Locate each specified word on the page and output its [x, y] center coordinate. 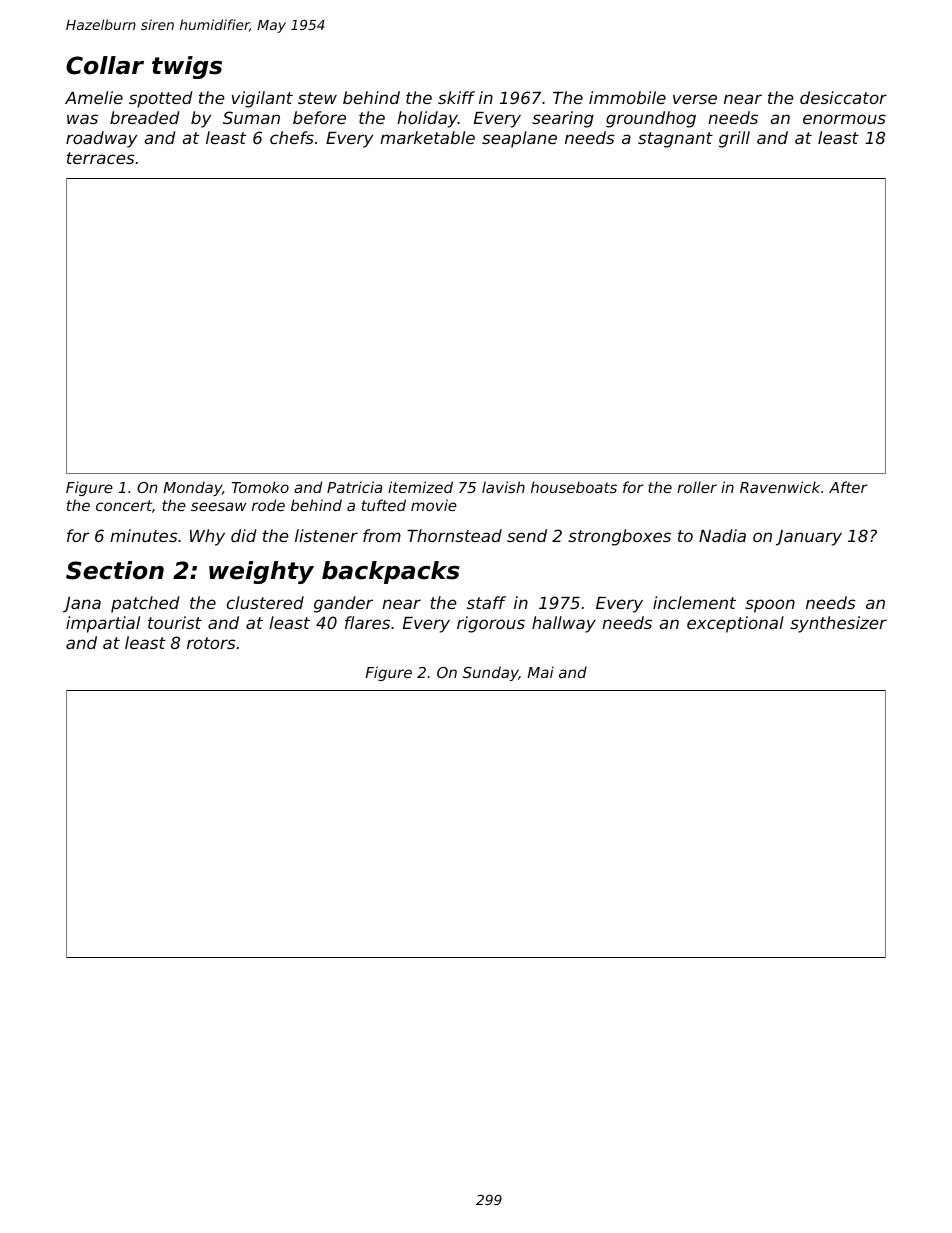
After [848, 487]
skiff [456, 97]
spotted [161, 99]
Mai [541, 672]
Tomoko [260, 487]
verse [695, 99]
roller [697, 487]
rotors [211, 643]
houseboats [574, 487]
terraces [101, 158]
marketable [427, 137]
